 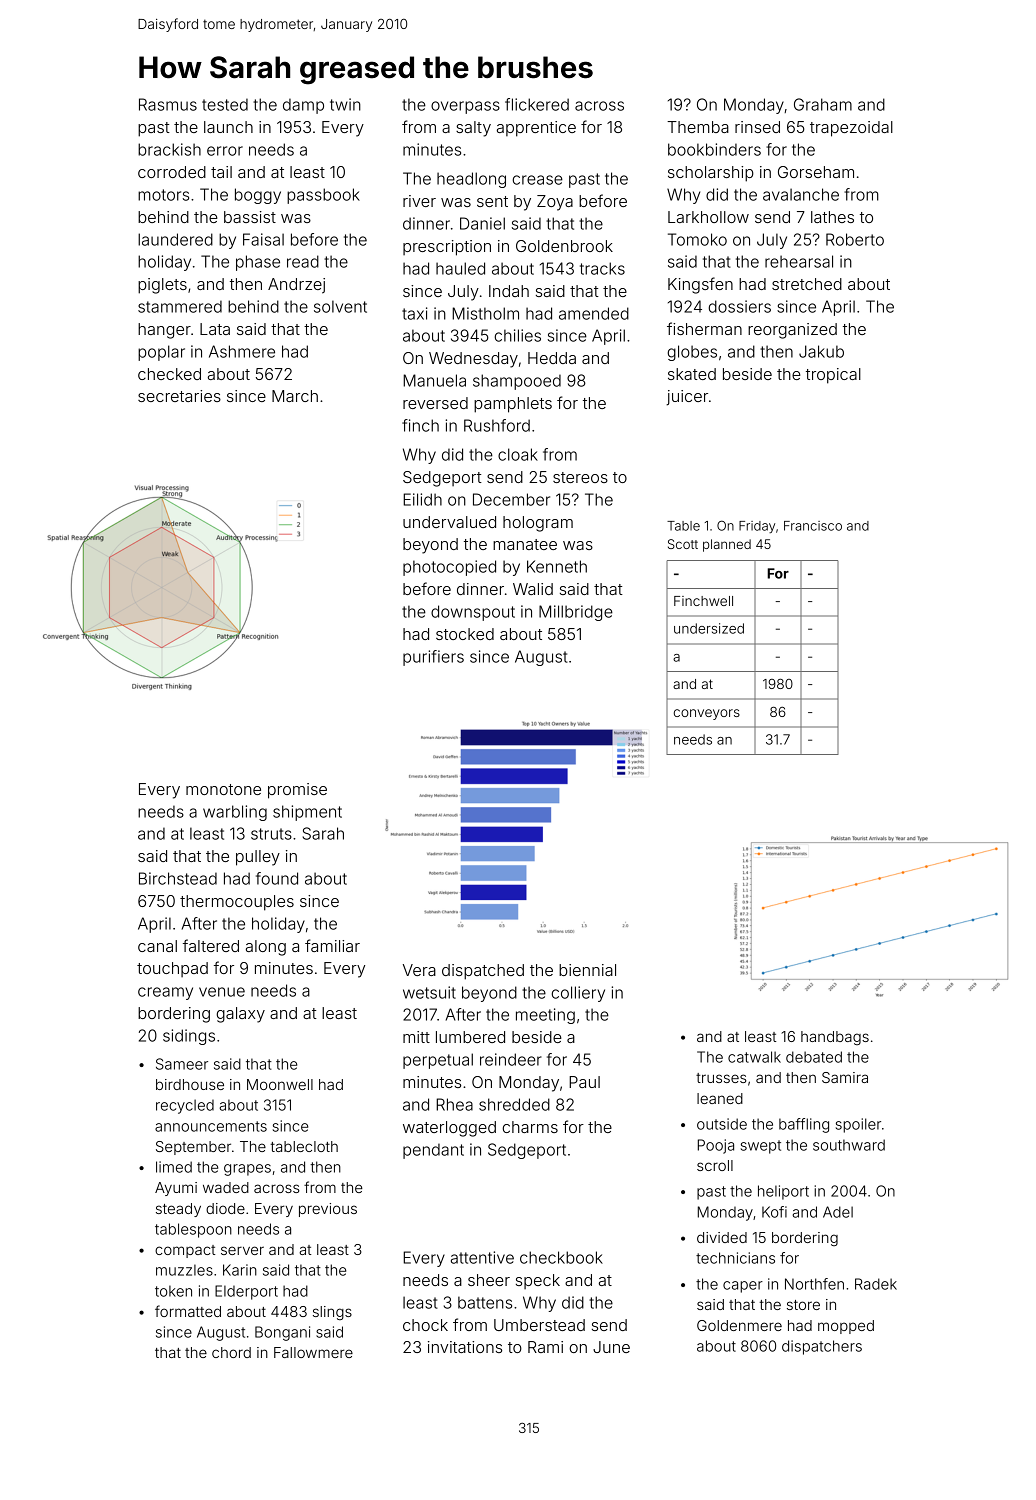 What do you see at coordinates (482, 223) in the page?
I see `Daniel` at bounding box center [482, 223].
